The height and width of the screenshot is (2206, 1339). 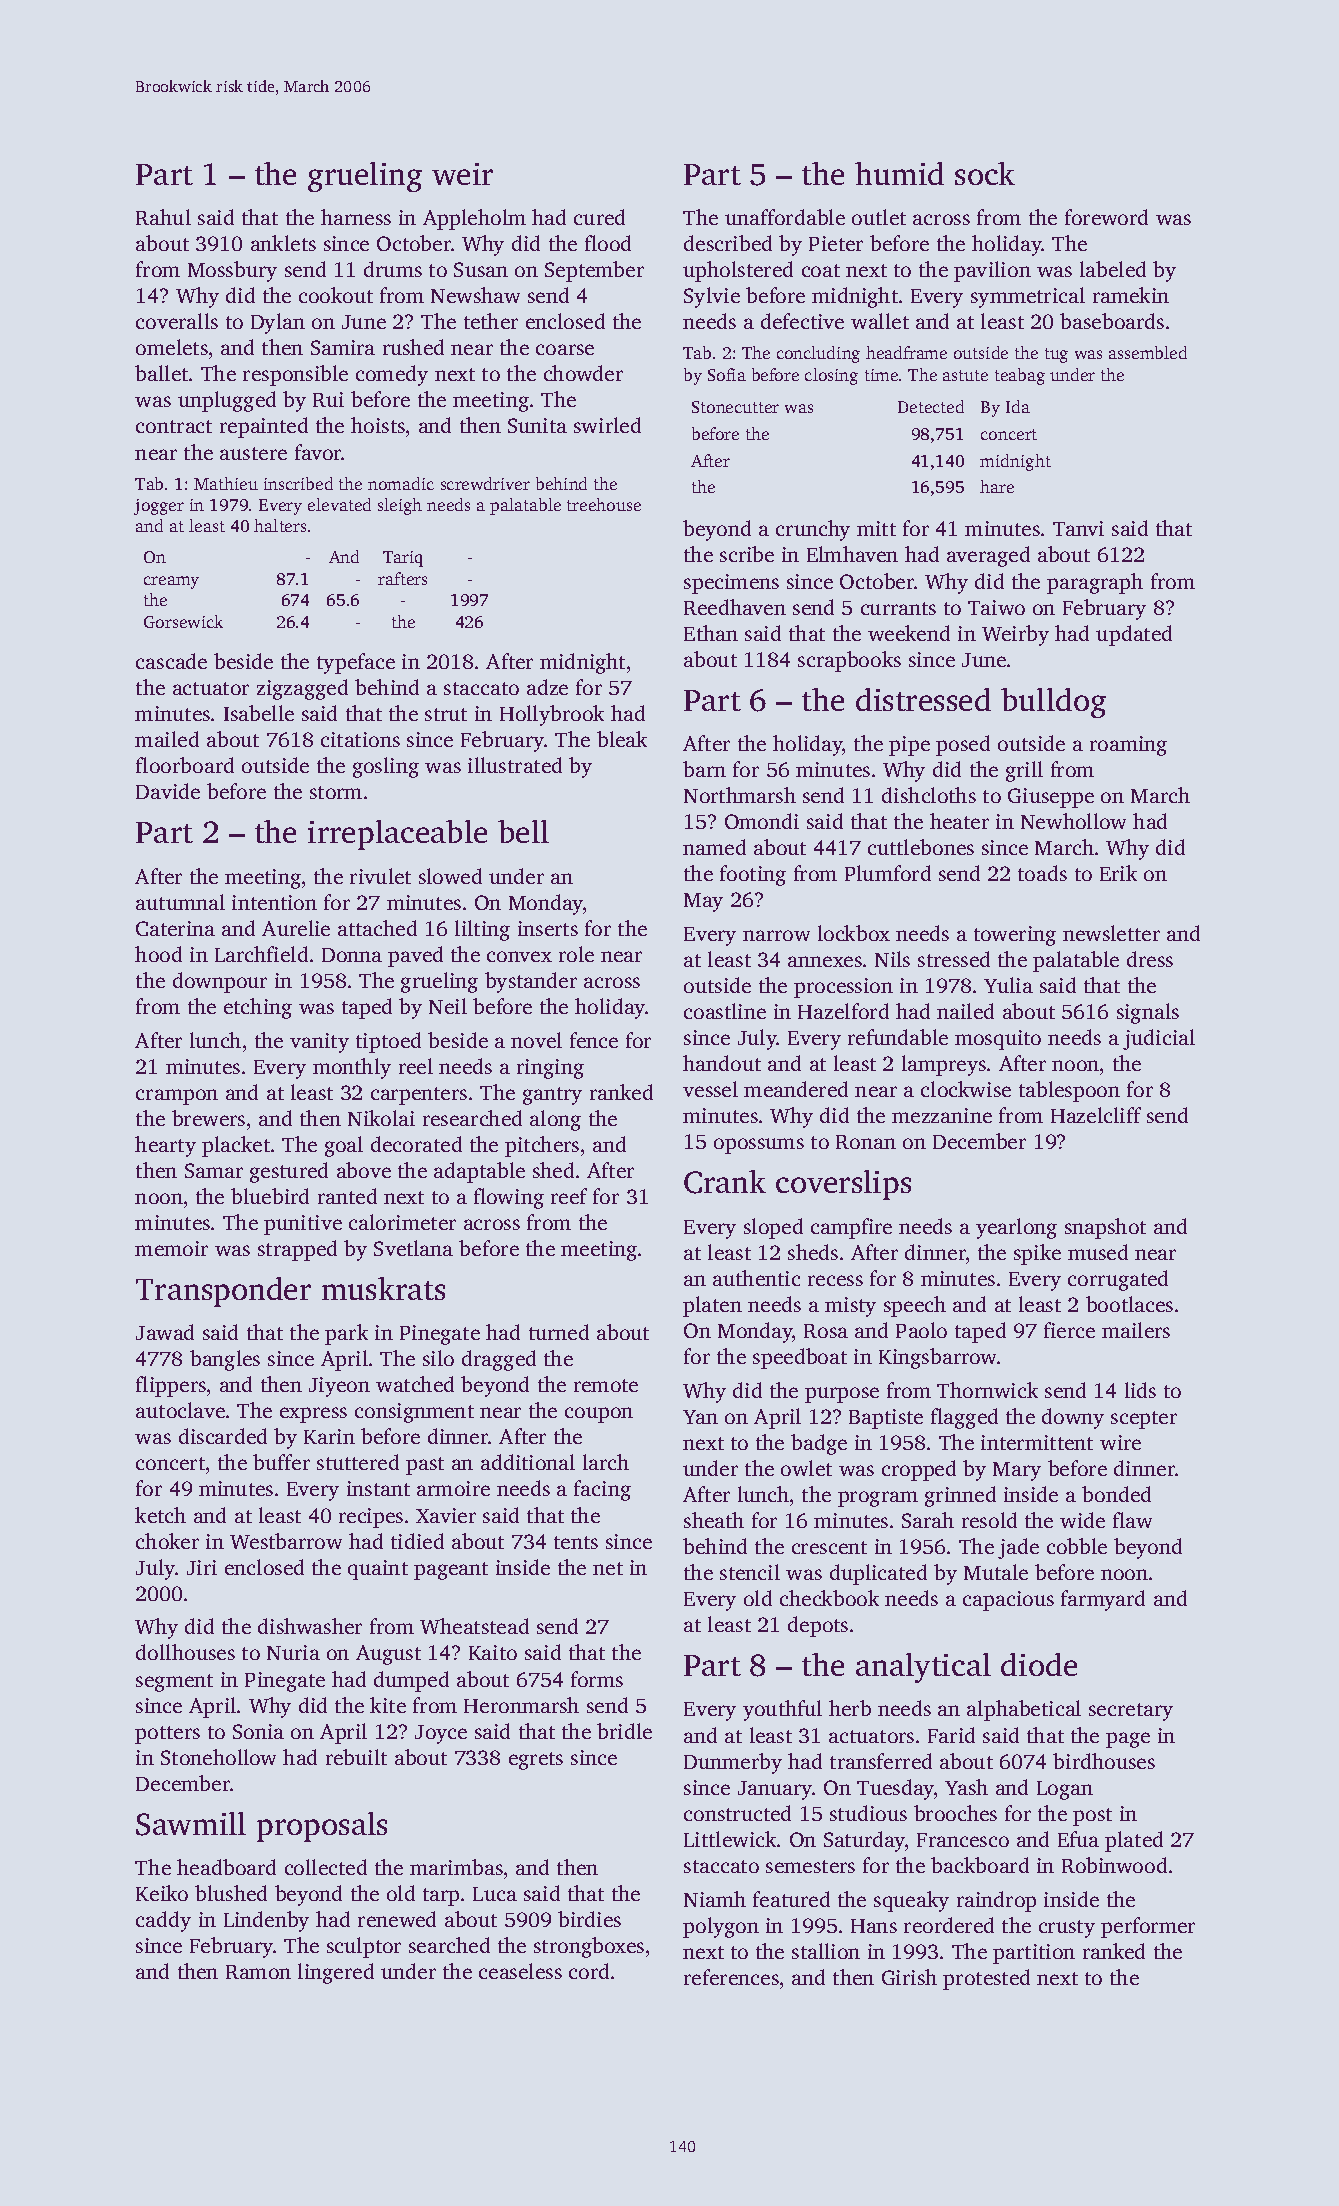 What do you see at coordinates (622, 739) in the screenshot?
I see `bleak` at bounding box center [622, 739].
